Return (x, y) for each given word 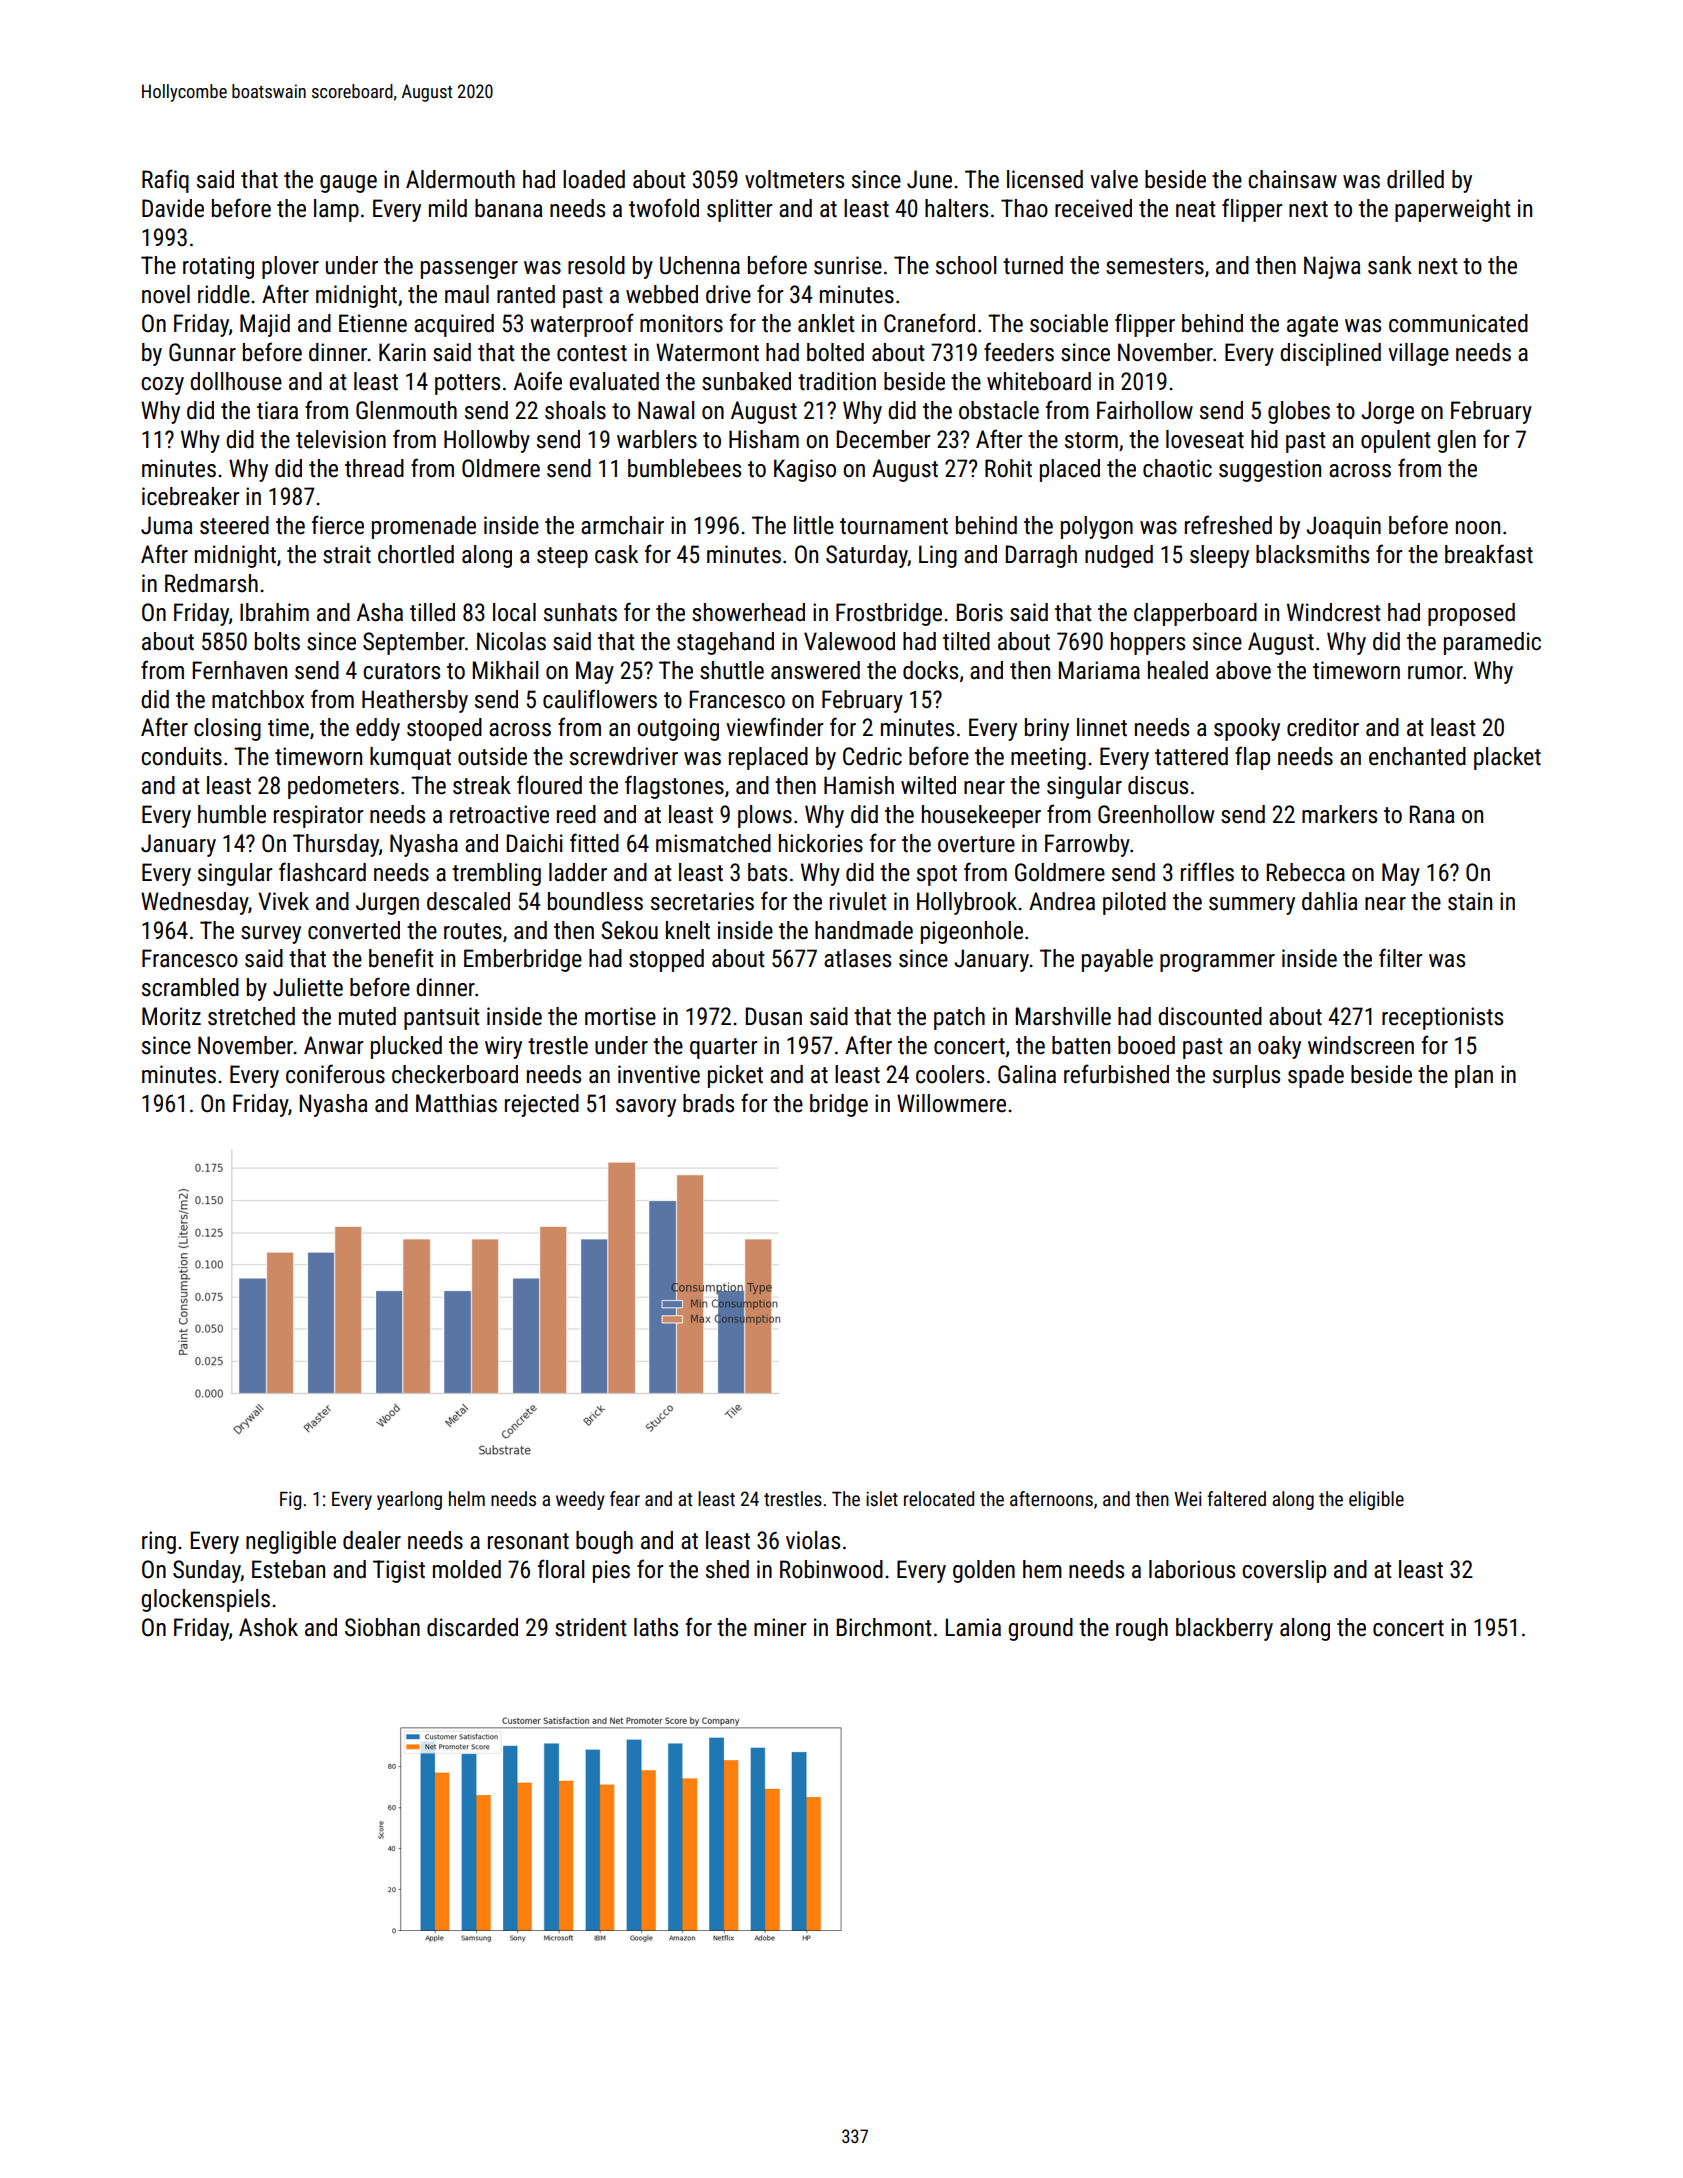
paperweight (1453, 210)
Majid (265, 325)
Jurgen (387, 903)
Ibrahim (274, 612)
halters (956, 208)
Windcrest (1334, 612)
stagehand (725, 643)
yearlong (409, 1500)
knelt (688, 930)
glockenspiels (205, 1600)
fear (625, 1498)
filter (1400, 958)
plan (1474, 1076)
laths (656, 1627)
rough (1142, 1629)
